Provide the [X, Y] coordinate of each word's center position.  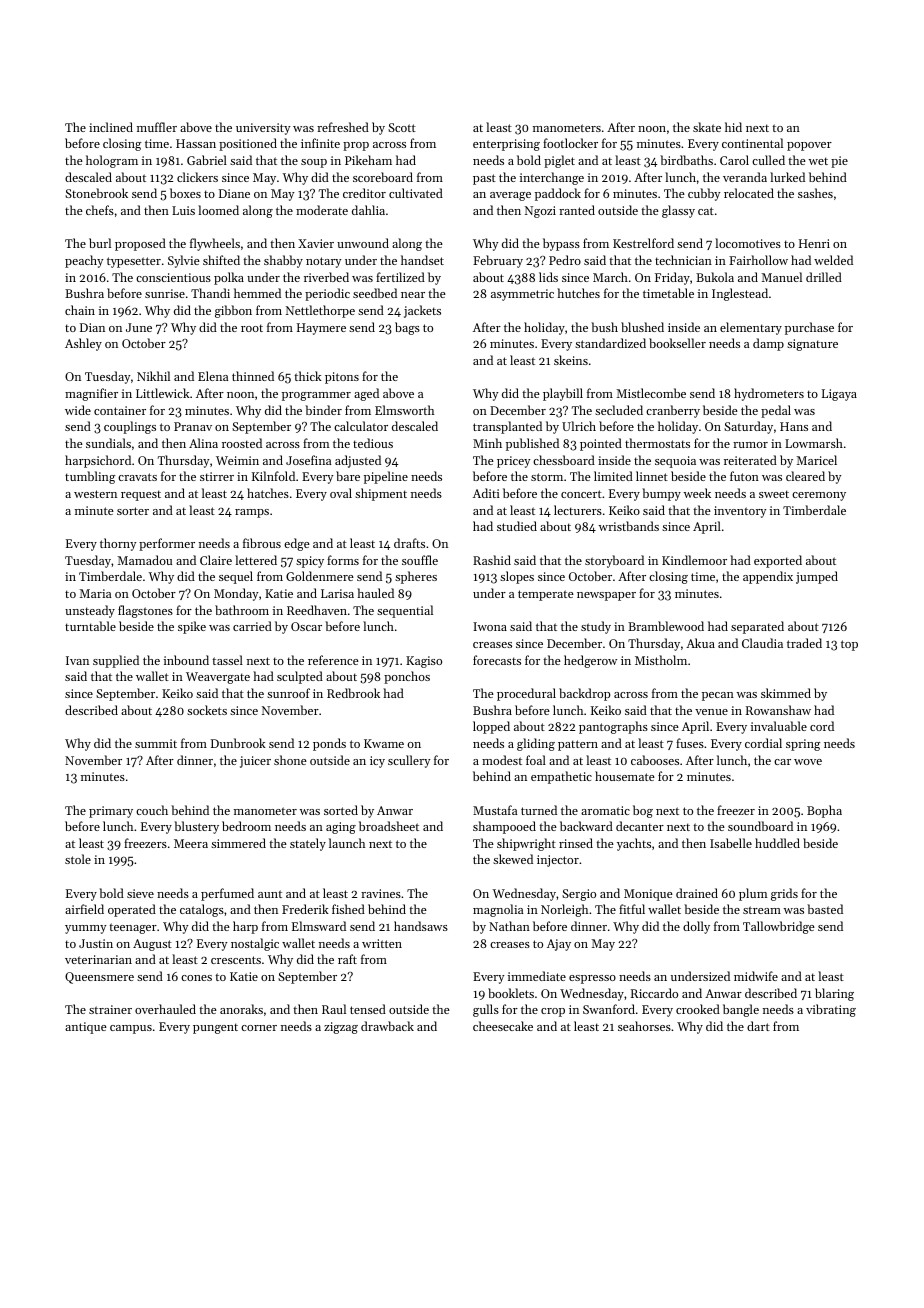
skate [707, 127]
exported [778, 561]
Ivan [77, 660]
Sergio [579, 895]
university [263, 129]
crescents [236, 960]
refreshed [343, 127]
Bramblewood [666, 626]
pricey [513, 462]
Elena [213, 376]
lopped [491, 727]
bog [643, 811]
